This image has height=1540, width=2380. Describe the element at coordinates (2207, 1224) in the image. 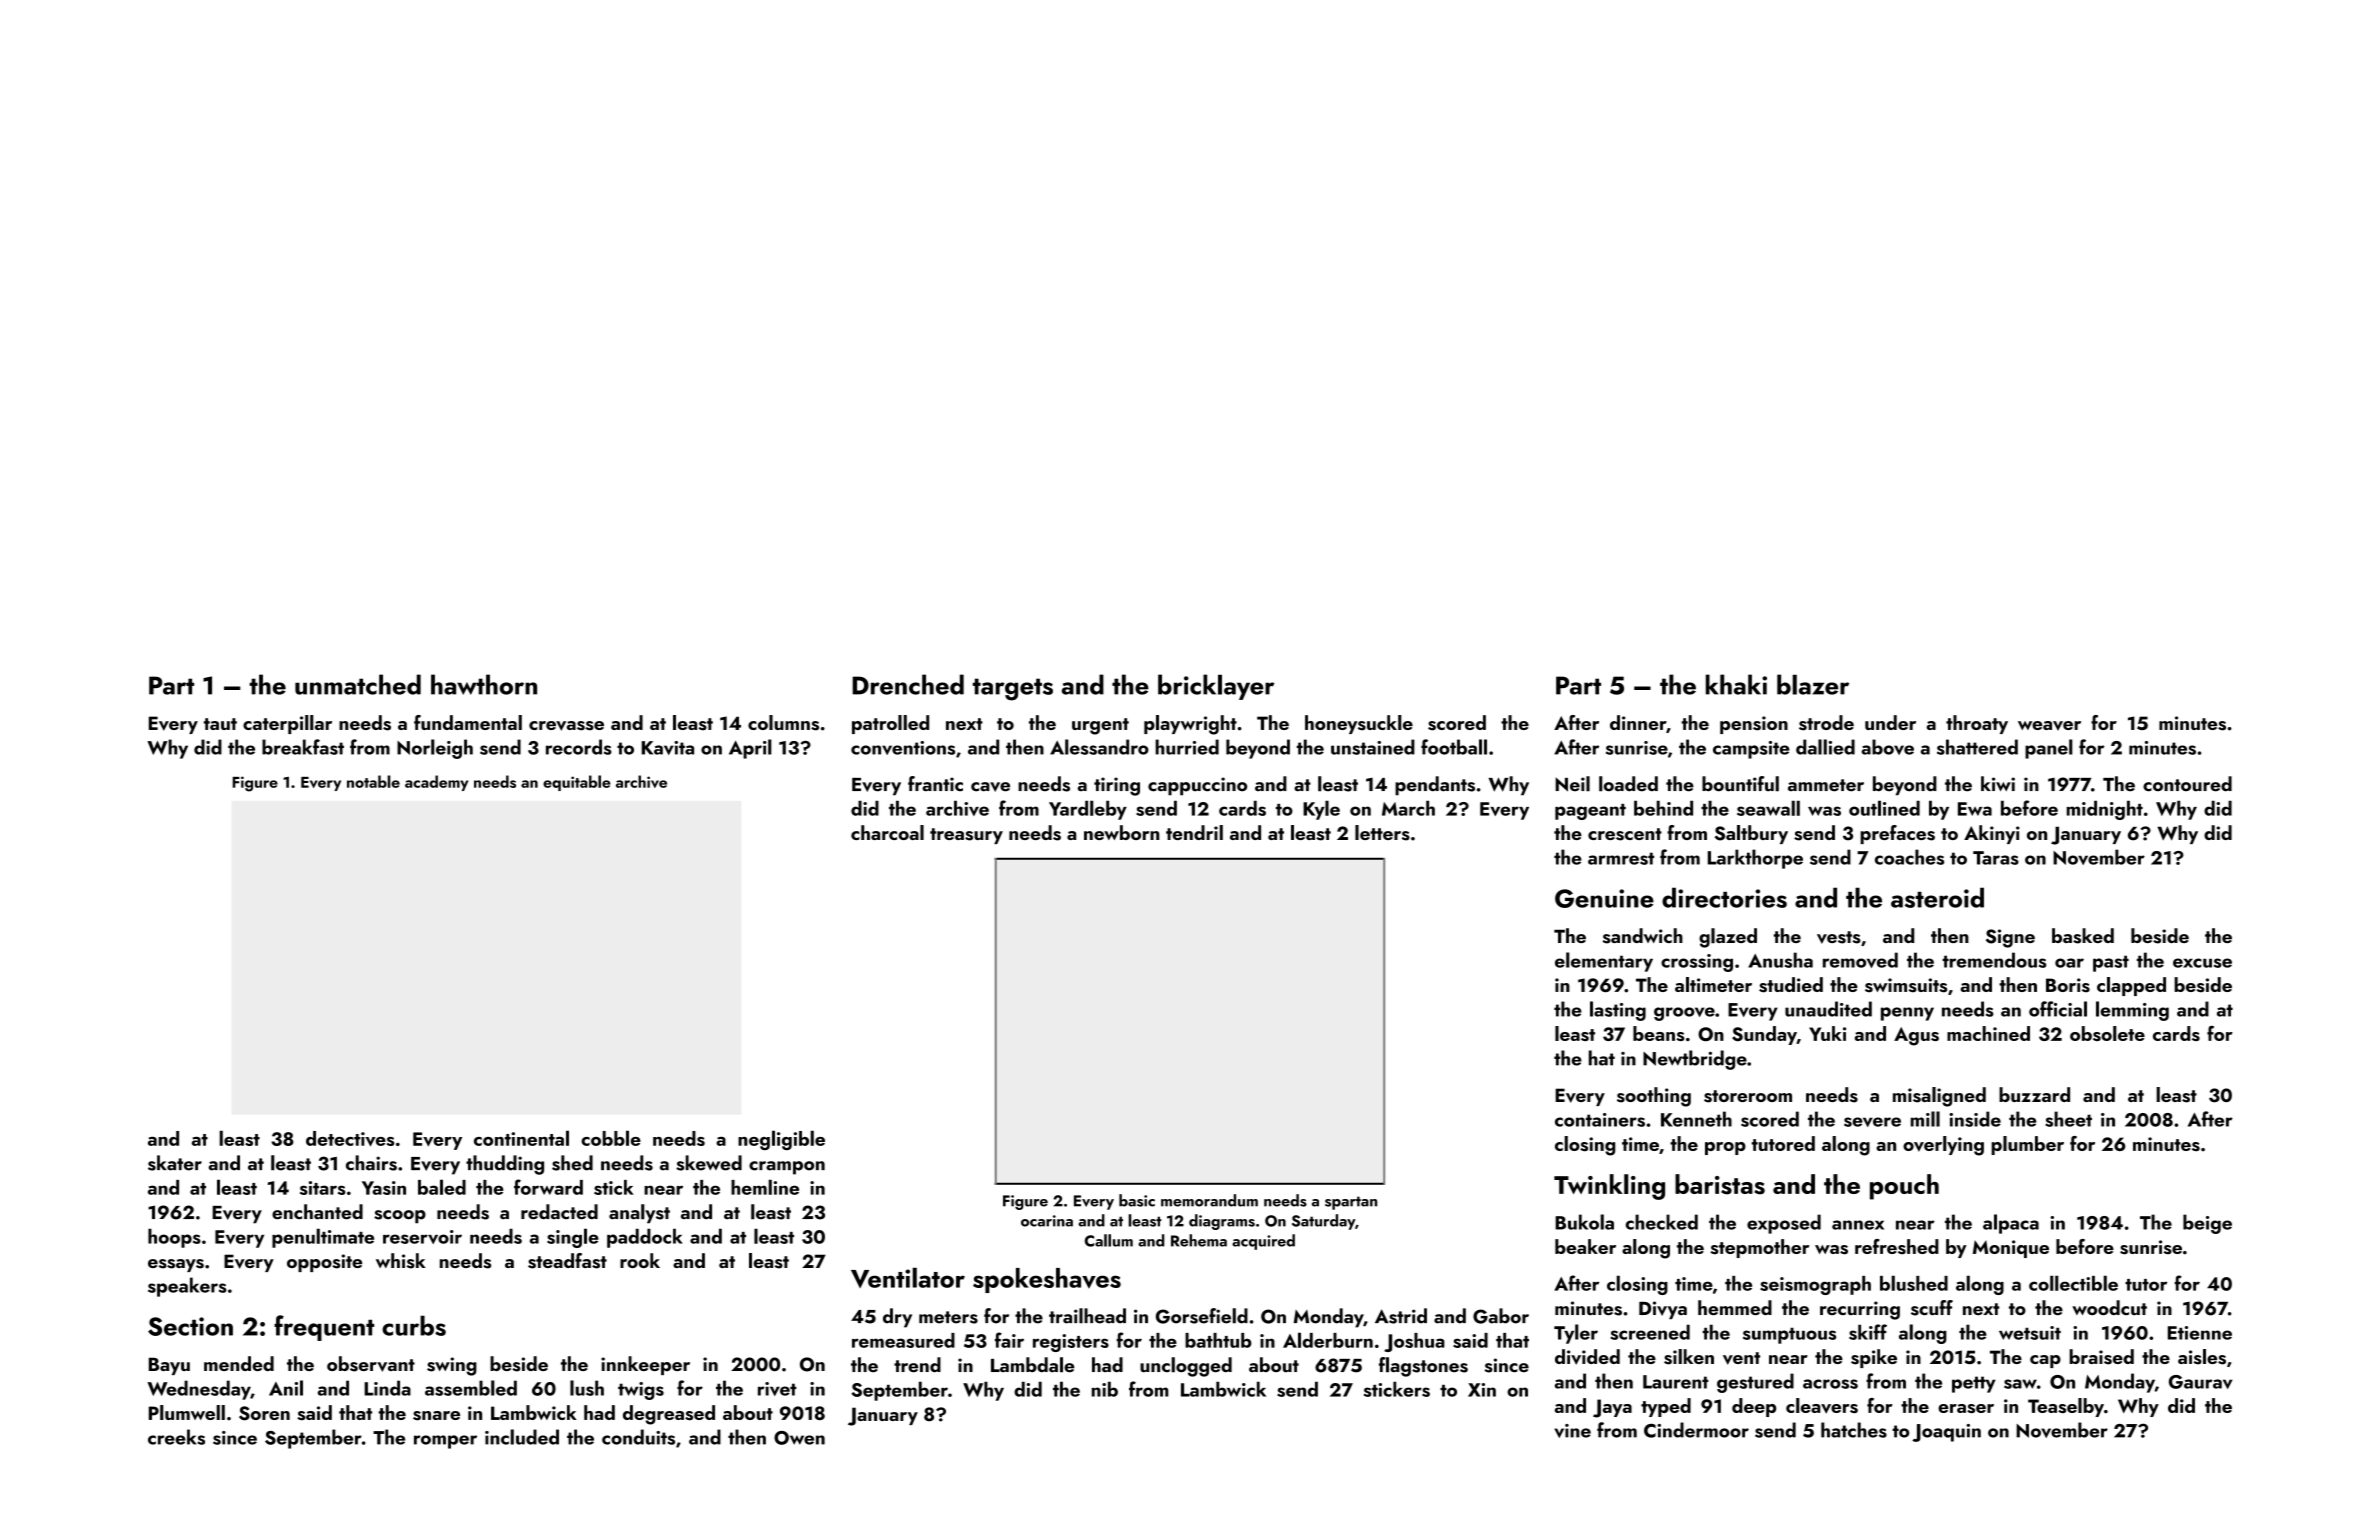

I see `beige` at that location.
